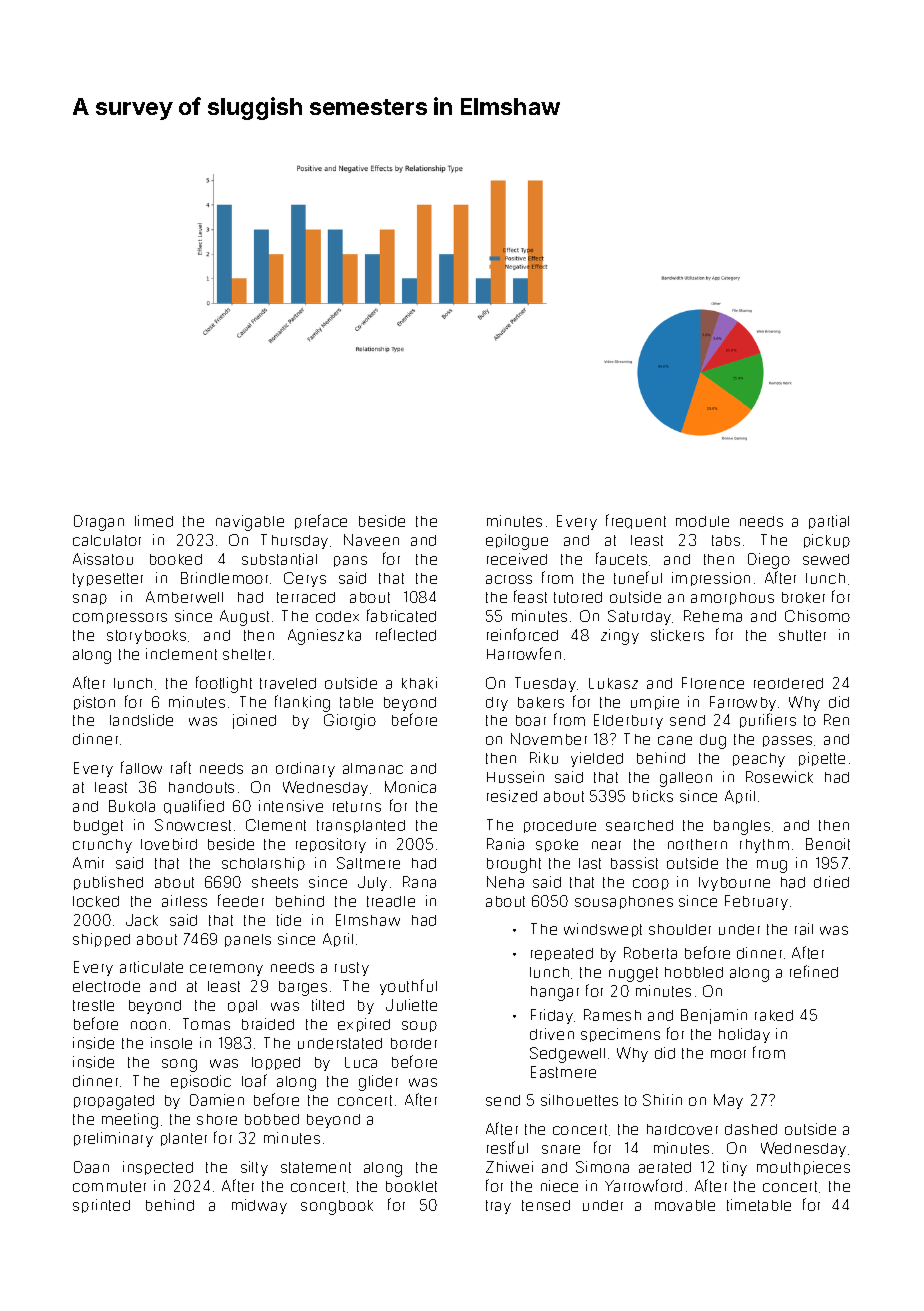 Image resolution: width=924 pixels, height=1311 pixels. What do you see at coordinates (306, 597) in the page?
I see `terraced` at bounding box center [306, 597].
